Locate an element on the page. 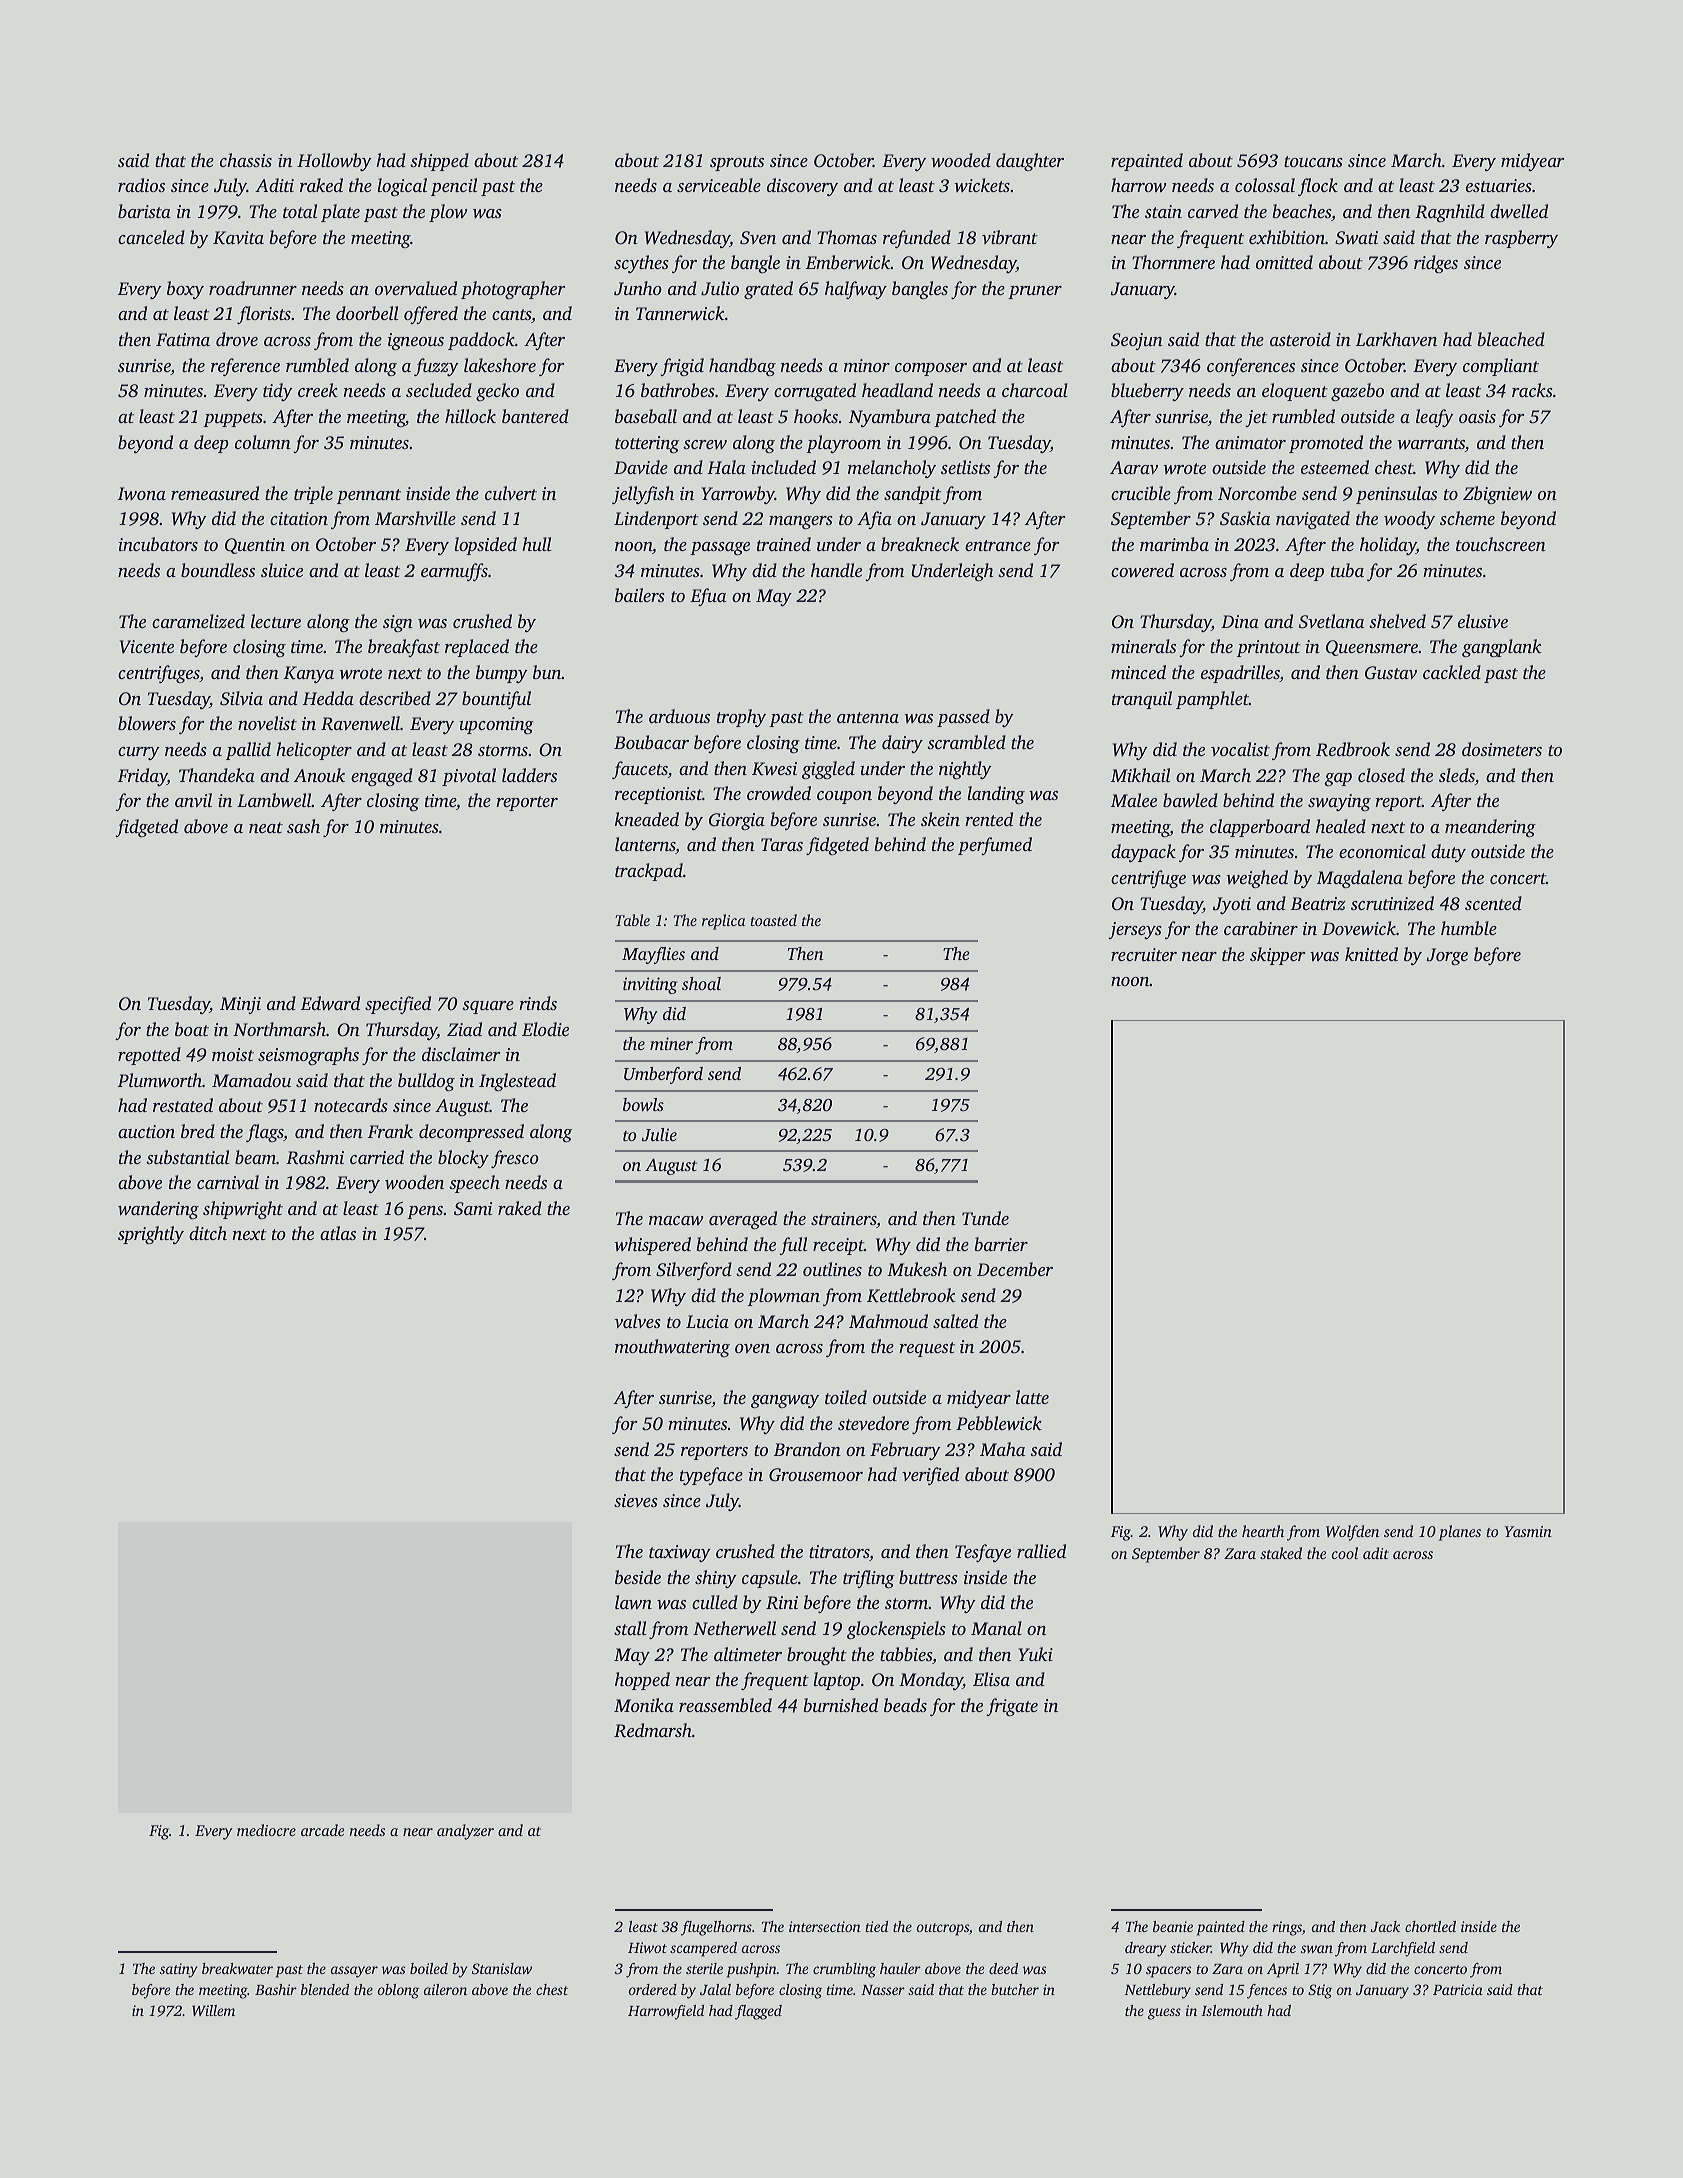 The image size is (1683, 2178). Table is located at coordinates (632, 920).
